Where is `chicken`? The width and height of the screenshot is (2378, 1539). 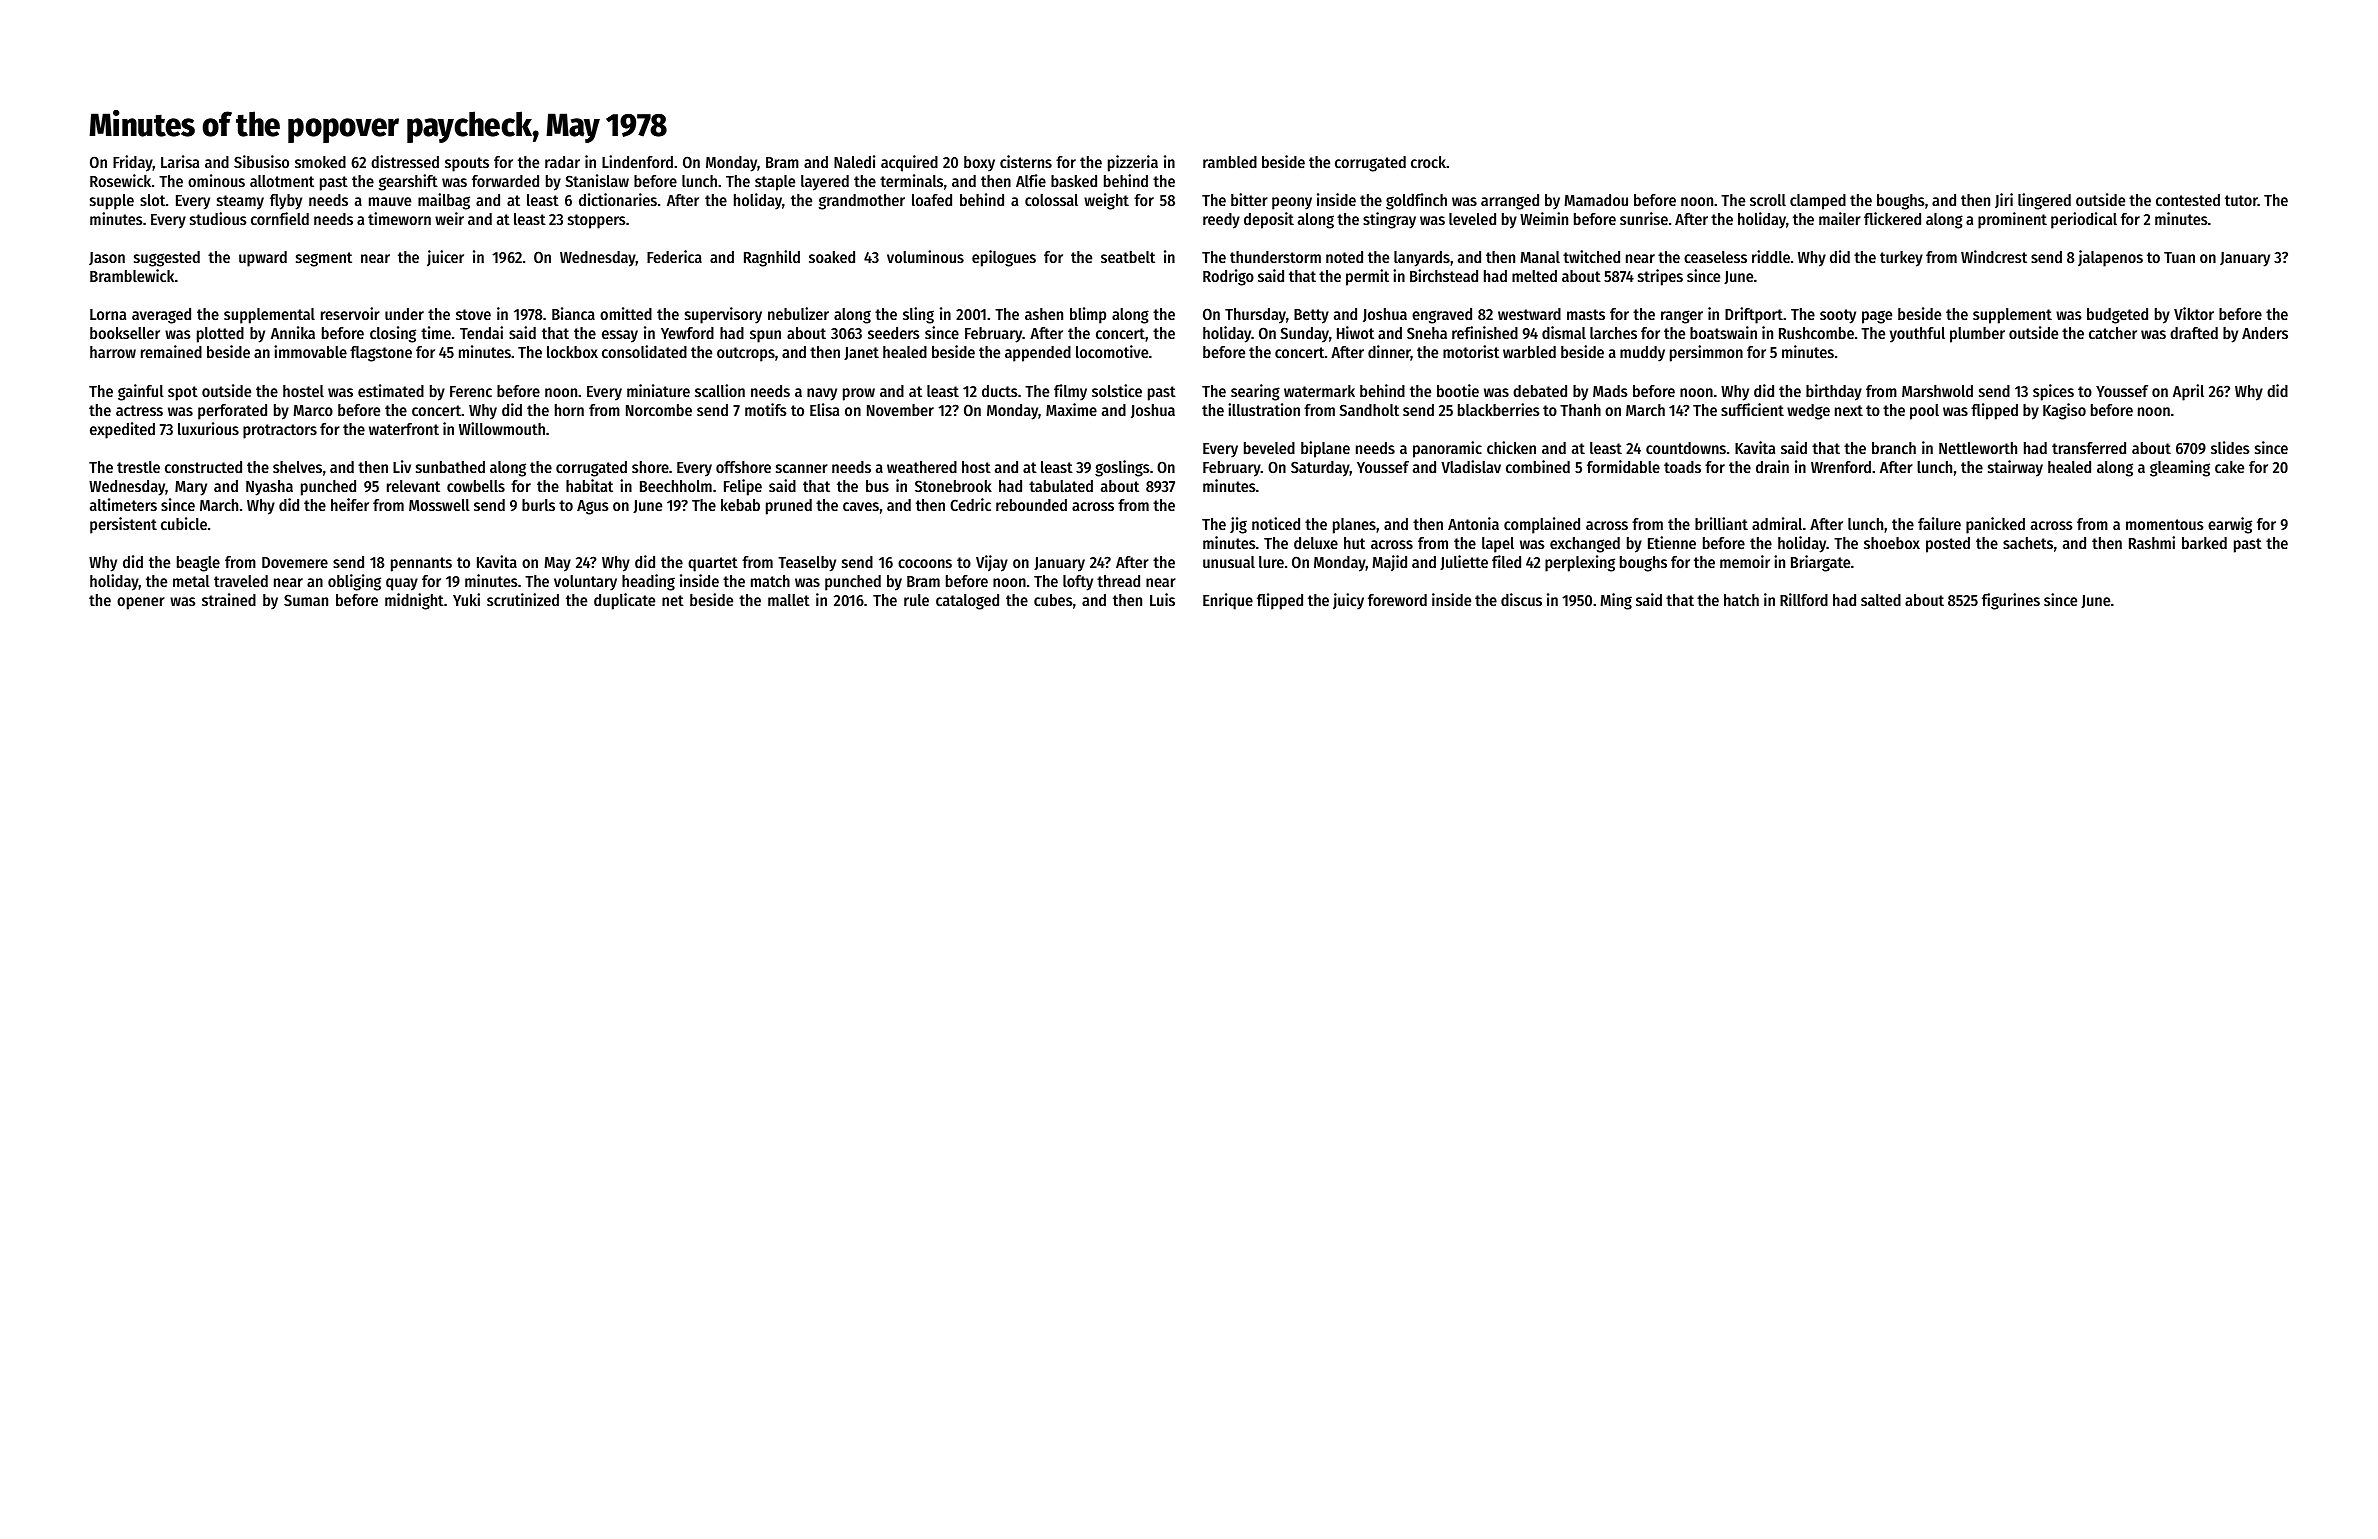 chicken is located at coordinates (1511, 447).
